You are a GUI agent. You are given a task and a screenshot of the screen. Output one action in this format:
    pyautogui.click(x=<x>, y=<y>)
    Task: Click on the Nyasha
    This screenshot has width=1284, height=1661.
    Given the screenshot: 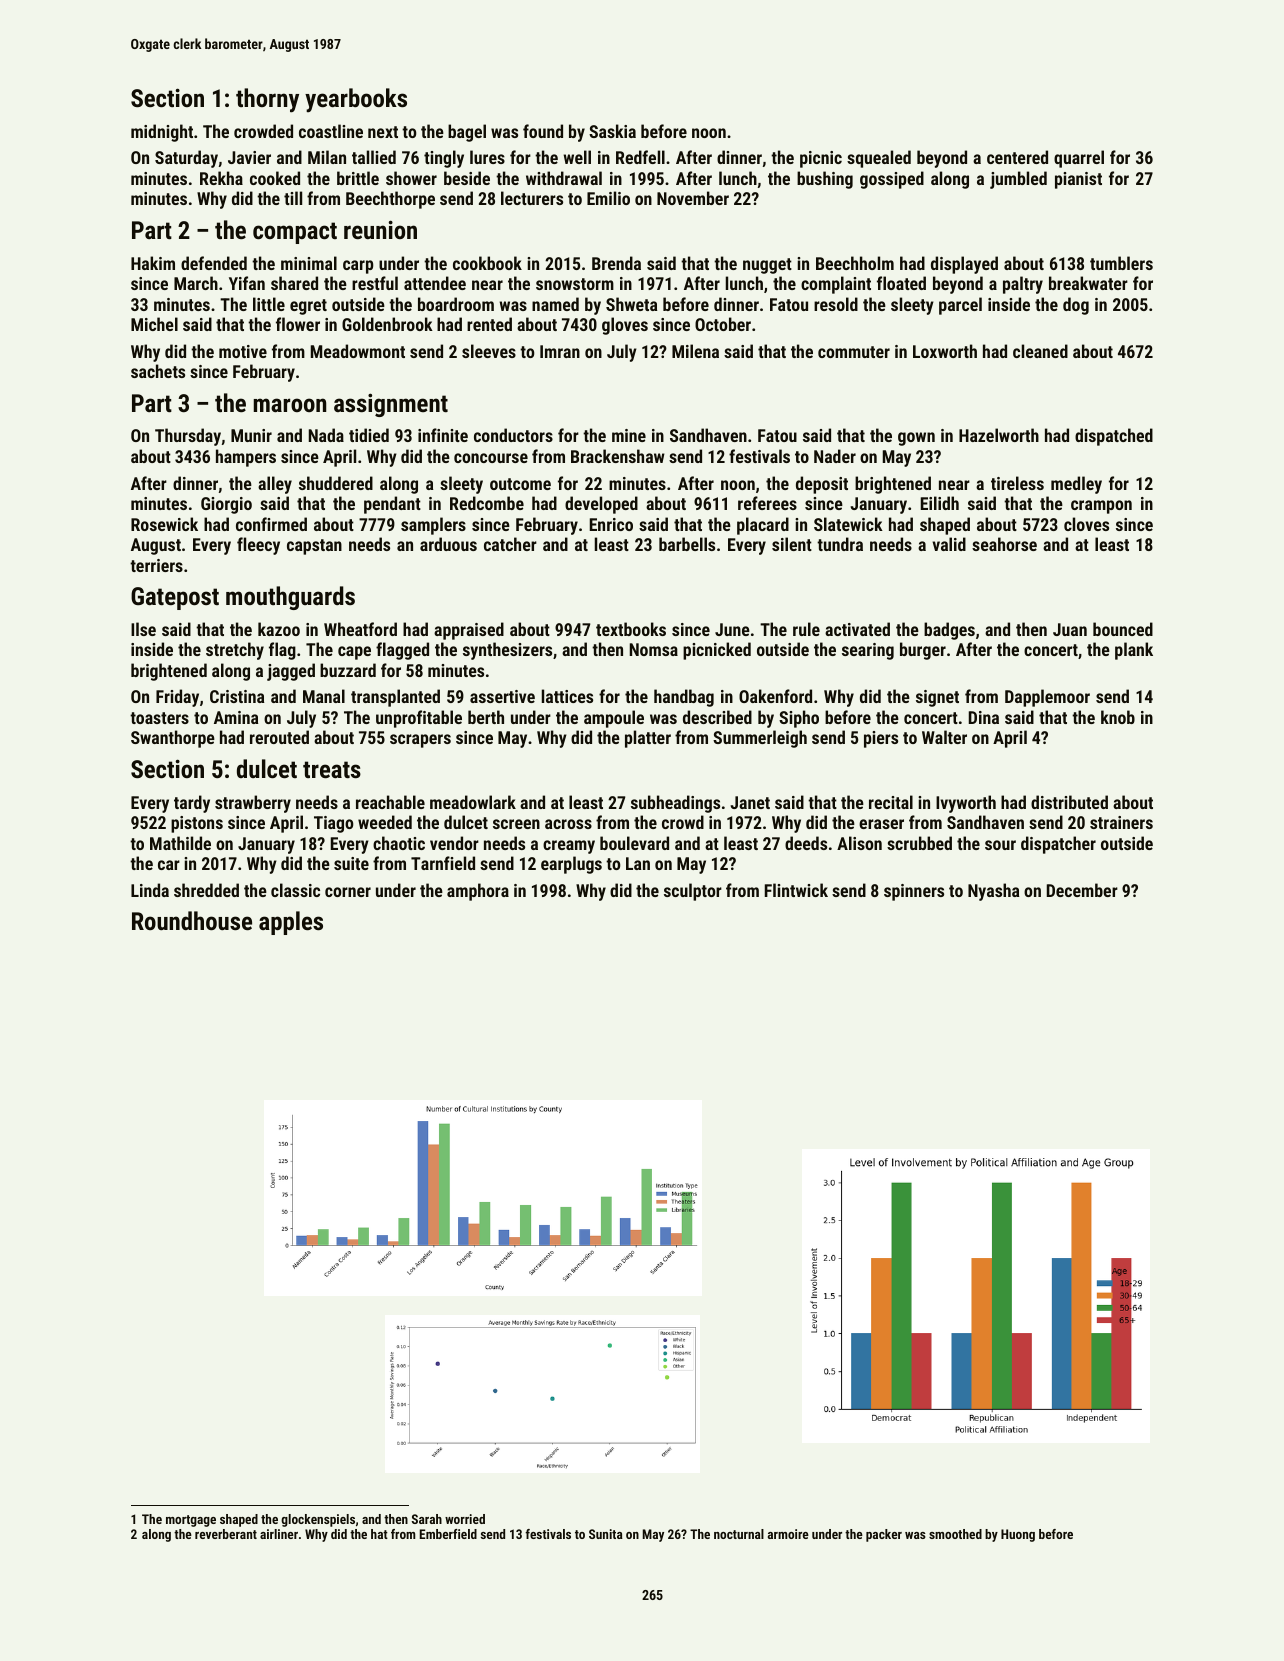 What is the action you would take?
    pyautogui.click(x=993, y=892)
